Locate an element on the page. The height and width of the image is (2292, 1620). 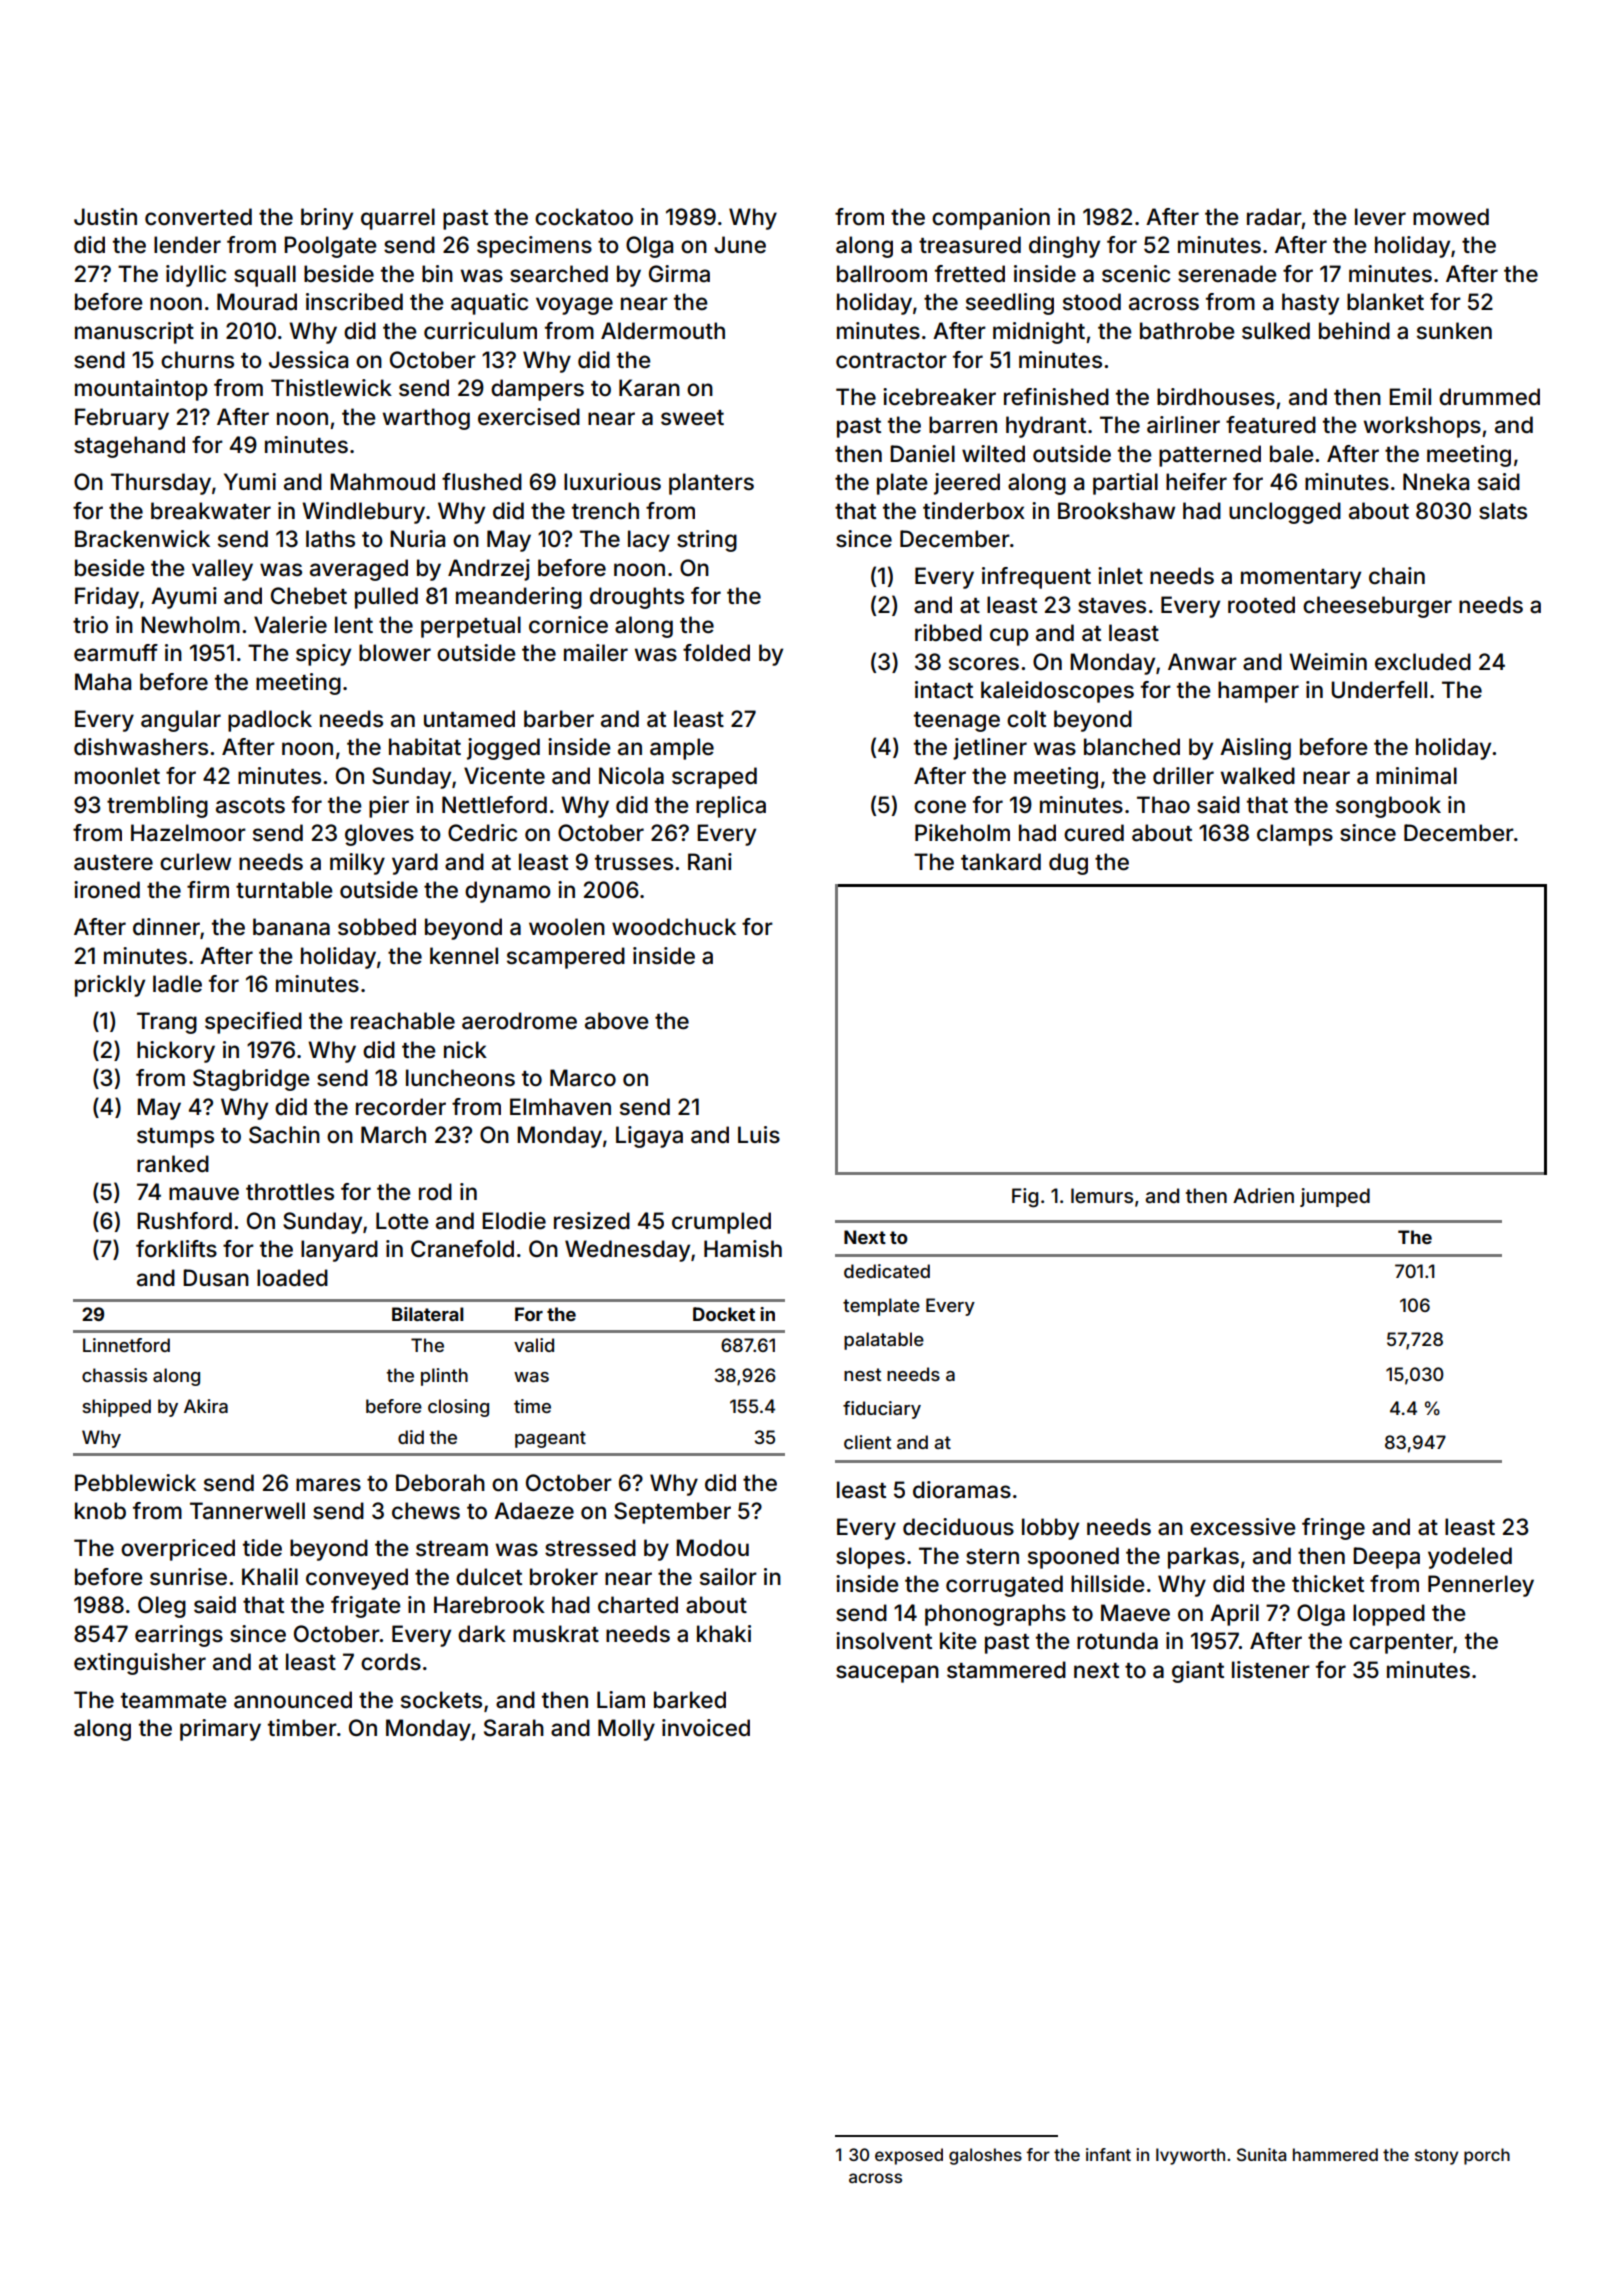
exposed is located at coordinates (909, 2156).
